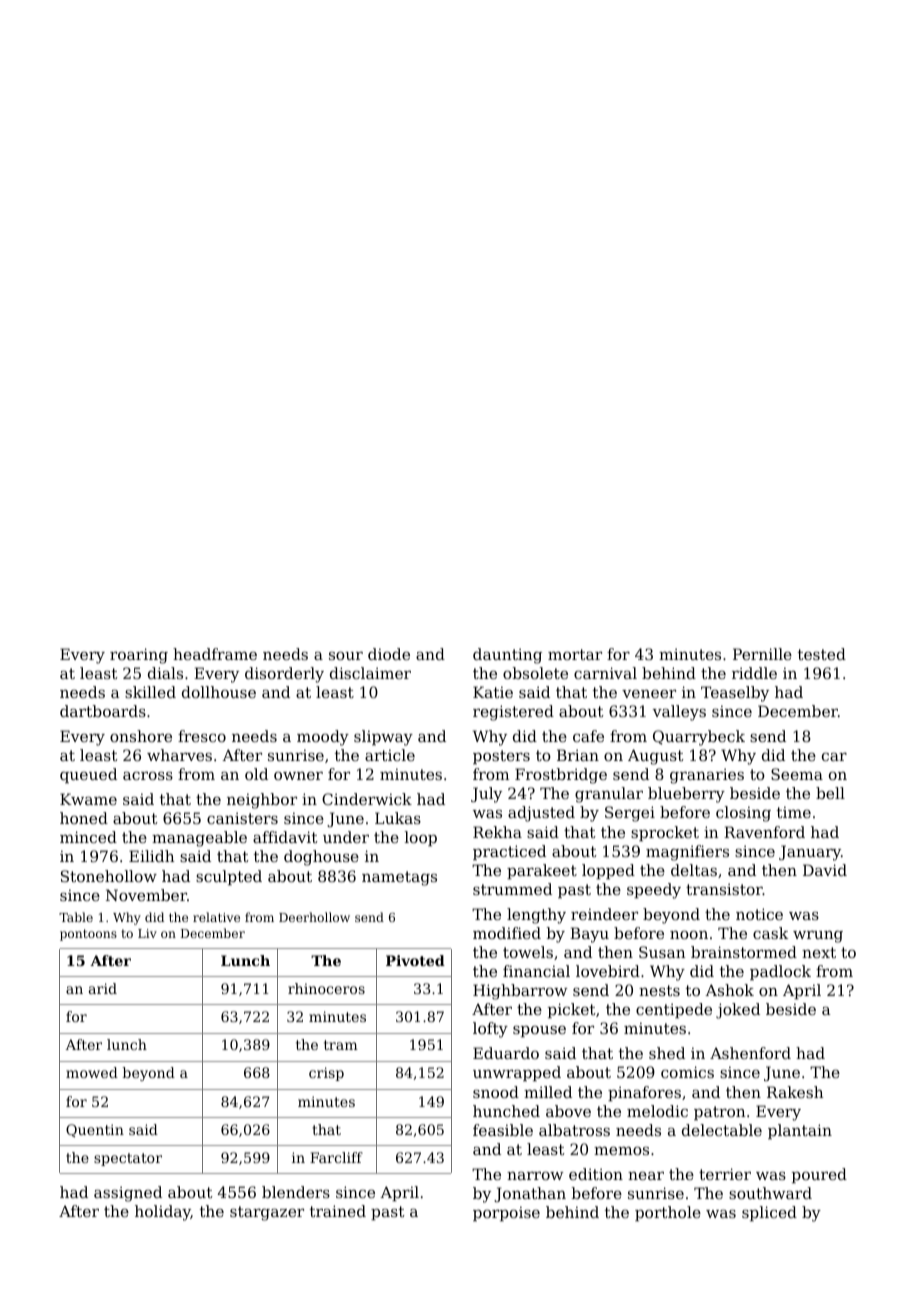 The width and height of the screenshot is (924, 1308). I want to click on Seema, so click(797, 774).
